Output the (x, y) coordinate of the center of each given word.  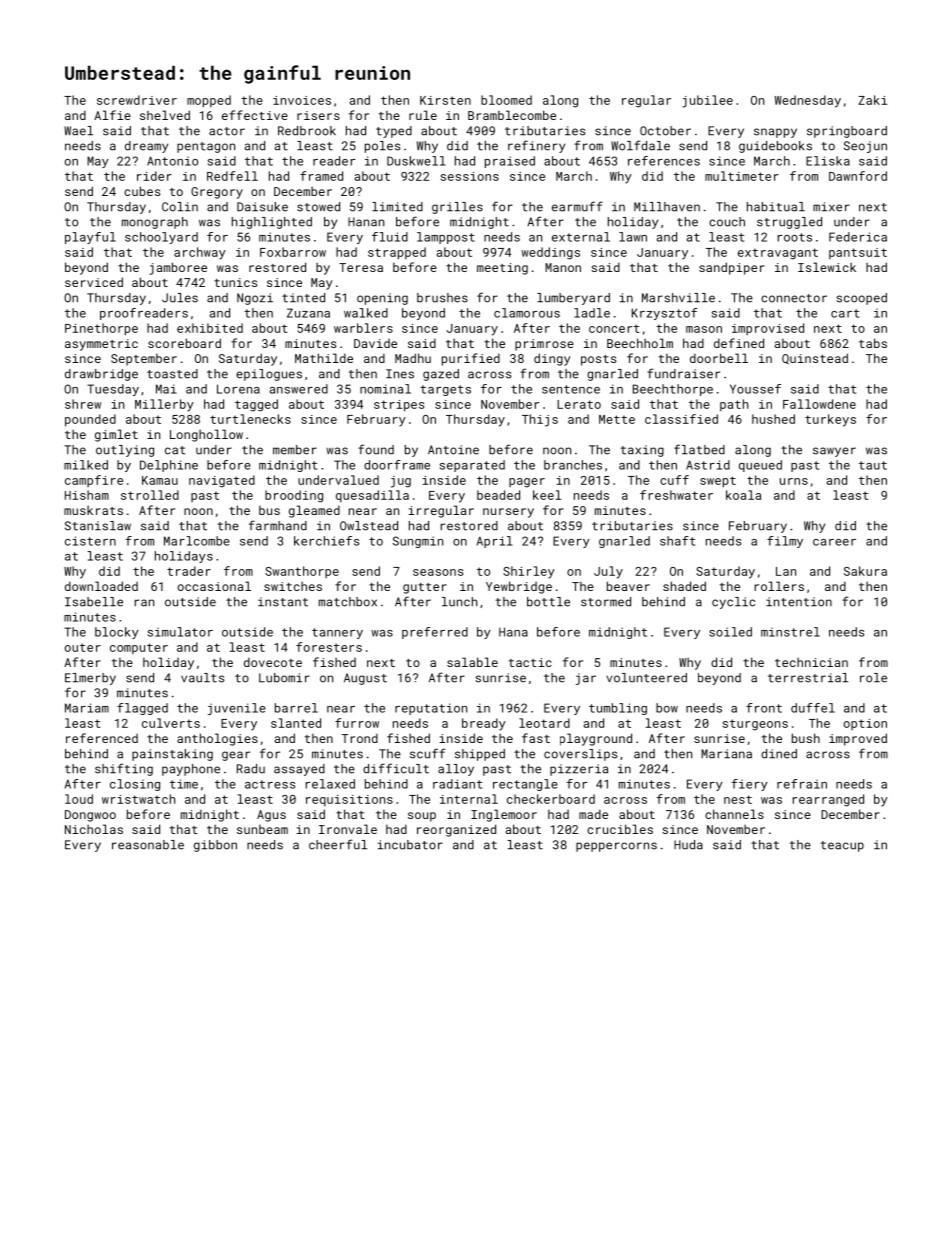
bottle (548, 602)
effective (255, 115)
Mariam (87, 708)
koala (743, 495)
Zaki (873, 100)
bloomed (506, 100)
